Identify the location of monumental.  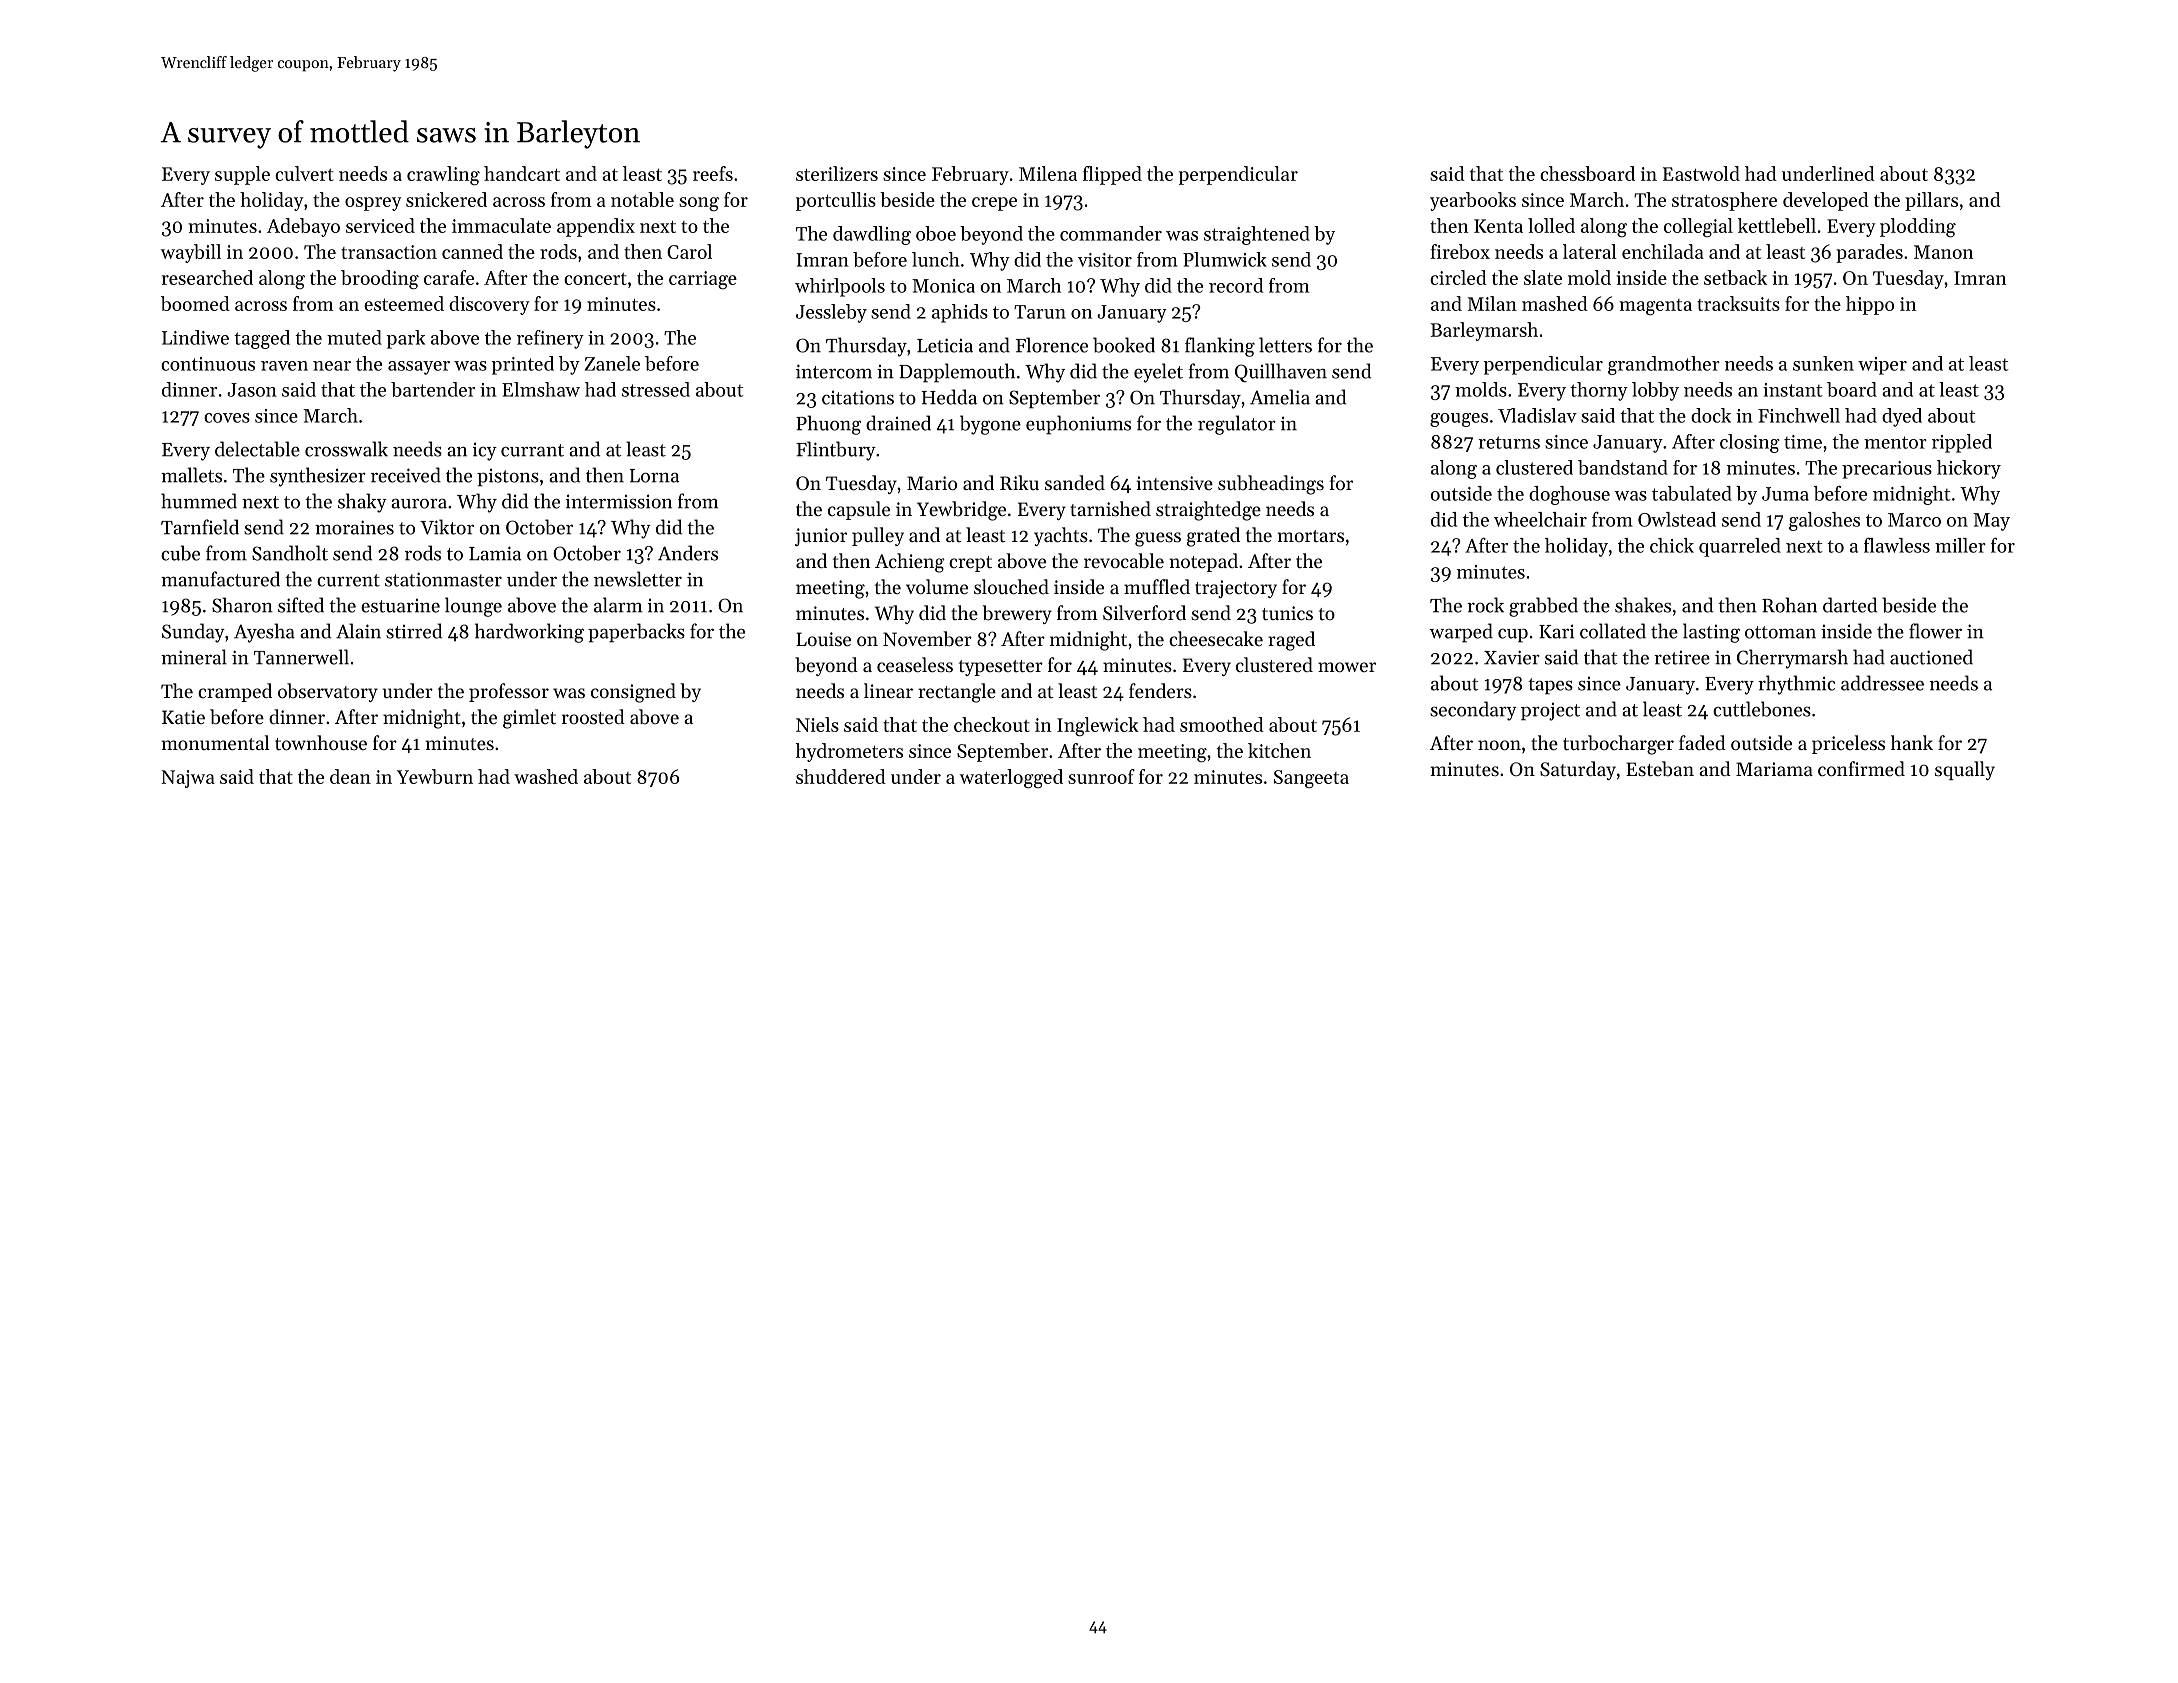
(215, 742).
